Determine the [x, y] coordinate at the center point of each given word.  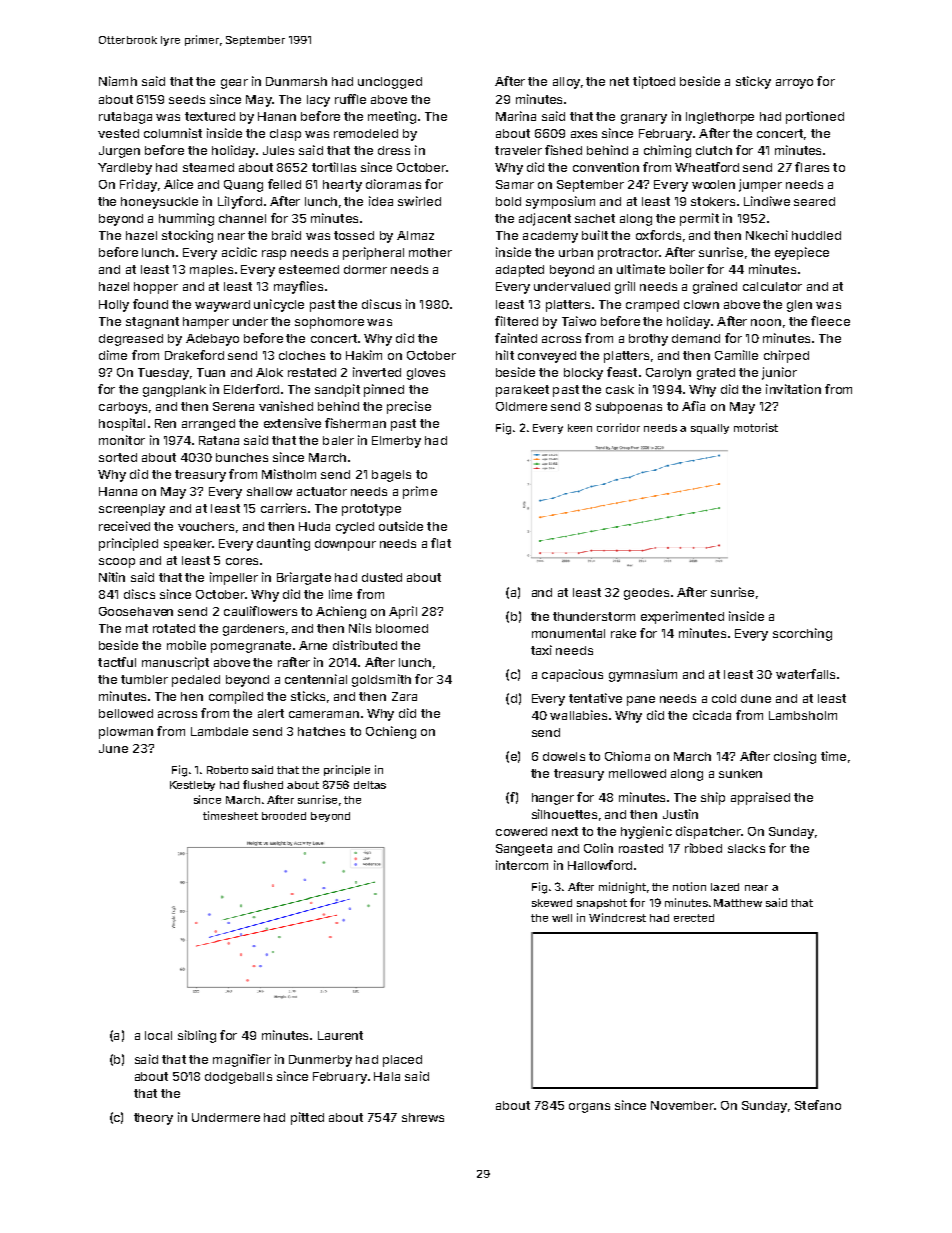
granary [644, 119]
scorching [802, 634]
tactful [117, 662]
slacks [746, 848]
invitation [793, 389]
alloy [566, 83]
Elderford [251, 389]
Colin [598, 848]
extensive [292, 423]
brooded [284, 816]
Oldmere [521, 406]
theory [153, 1119]
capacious [572, 675]
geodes [646, 594]
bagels [391, 476]
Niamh [118, 81]
